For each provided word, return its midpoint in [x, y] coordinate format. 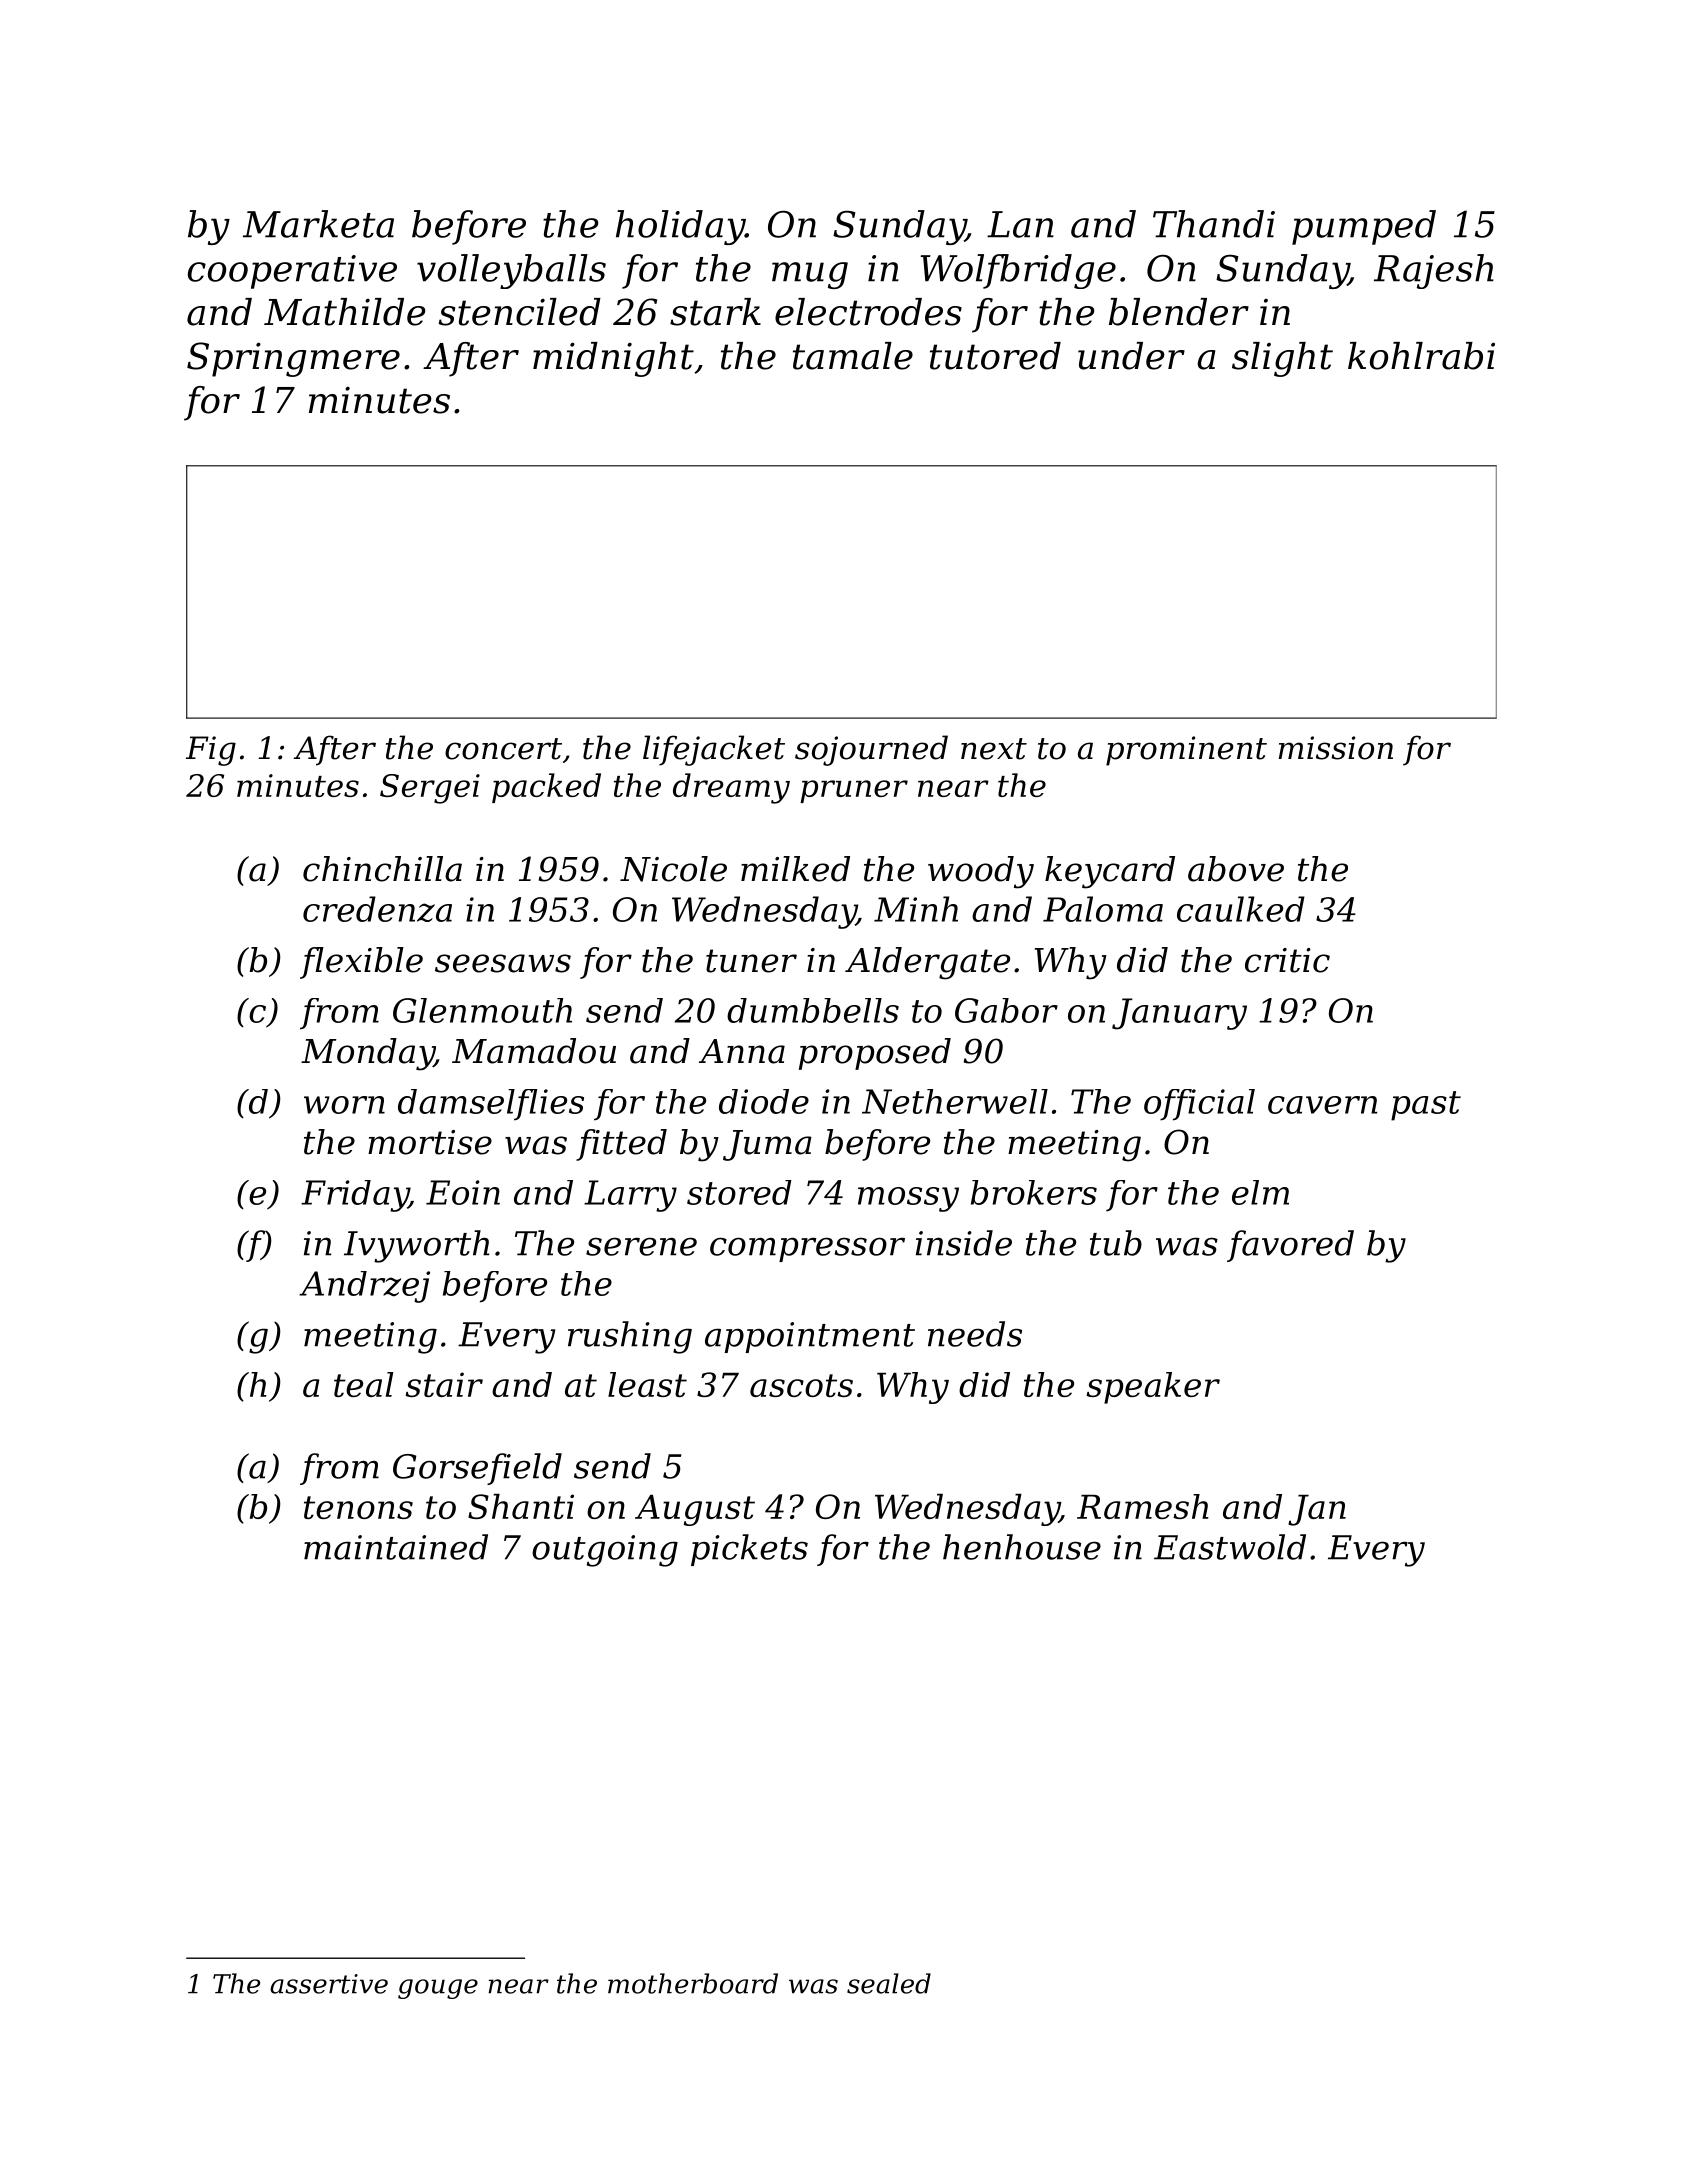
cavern [1323, 1105]
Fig [211, 751]
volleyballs [511, 271]
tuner [751, 961]
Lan [1020, 224]
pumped [1364, 227]
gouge [438, 1989]
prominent [1186, 751]
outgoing [605, 1551]
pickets [749, 1550]
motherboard [693, 1983]
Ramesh [1143, 1506]
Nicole [673, 869]
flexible [361, 963]
